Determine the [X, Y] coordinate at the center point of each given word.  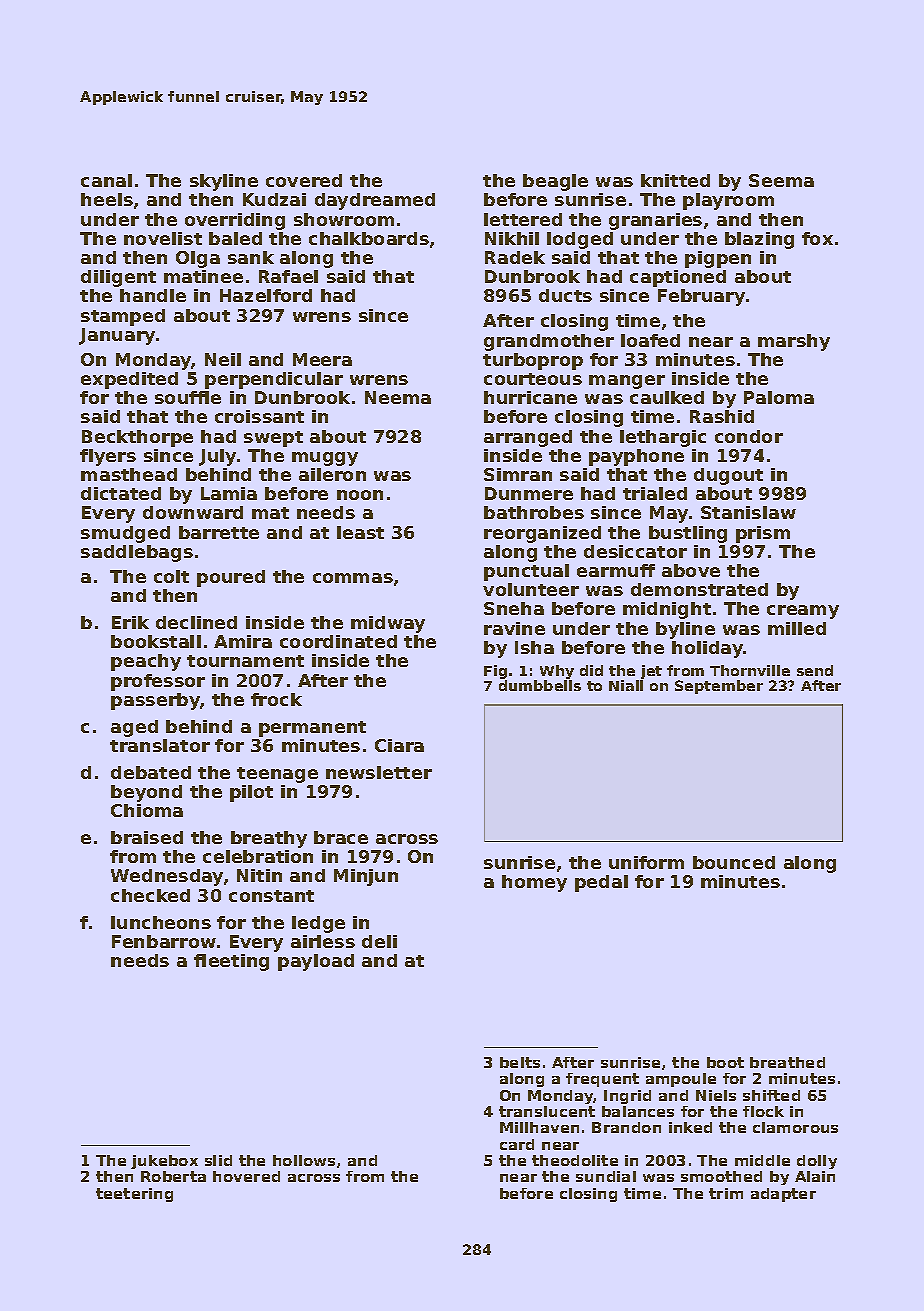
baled [235, 238]
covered [304, 180]
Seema [781, 180]
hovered [246, 1176]
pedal [601, 883]
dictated [121, 493]
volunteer [531, 589]
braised [147, 837]
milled [797, 628]
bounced [734, 862]
